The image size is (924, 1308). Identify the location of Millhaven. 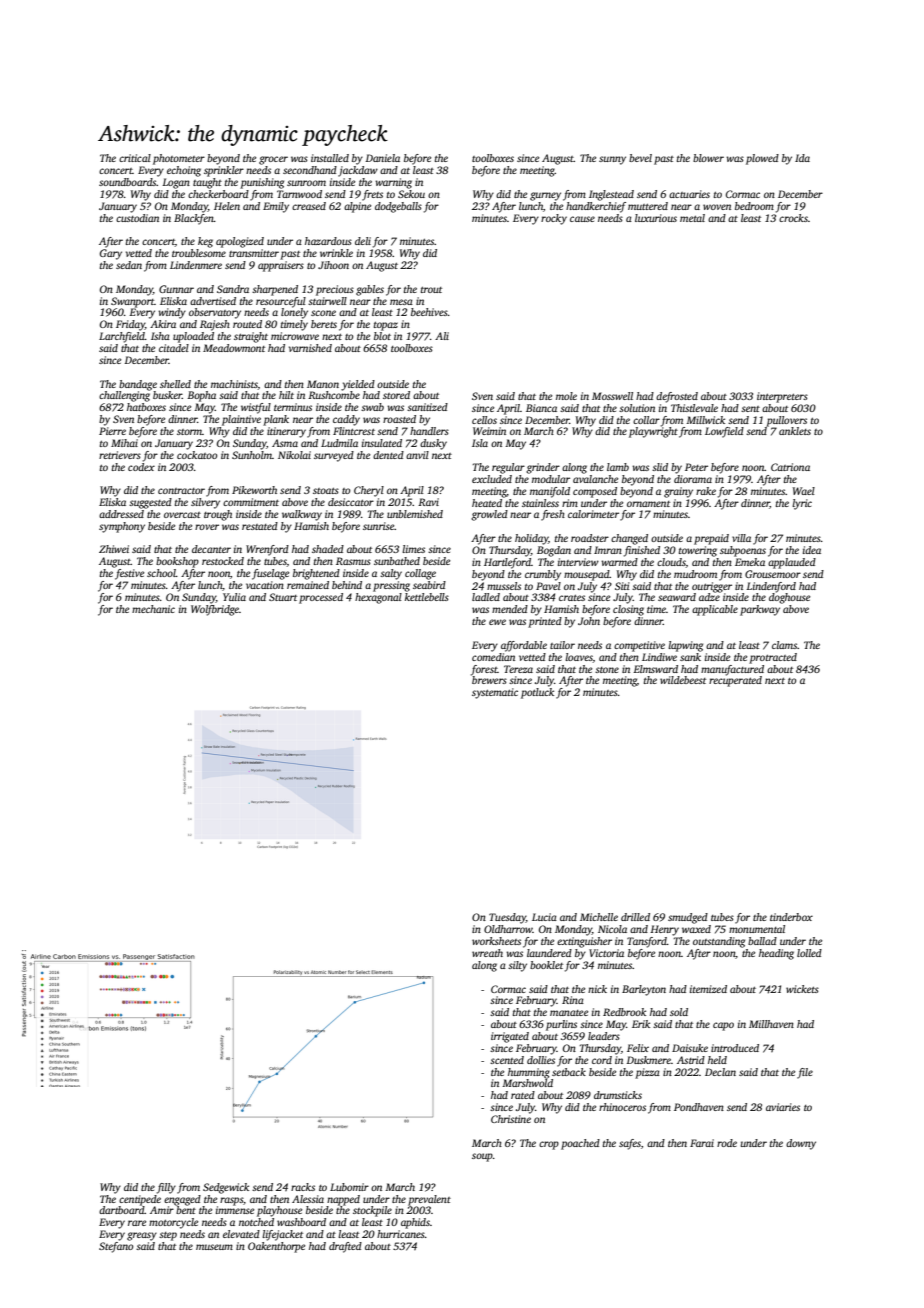
(771, 1024).
